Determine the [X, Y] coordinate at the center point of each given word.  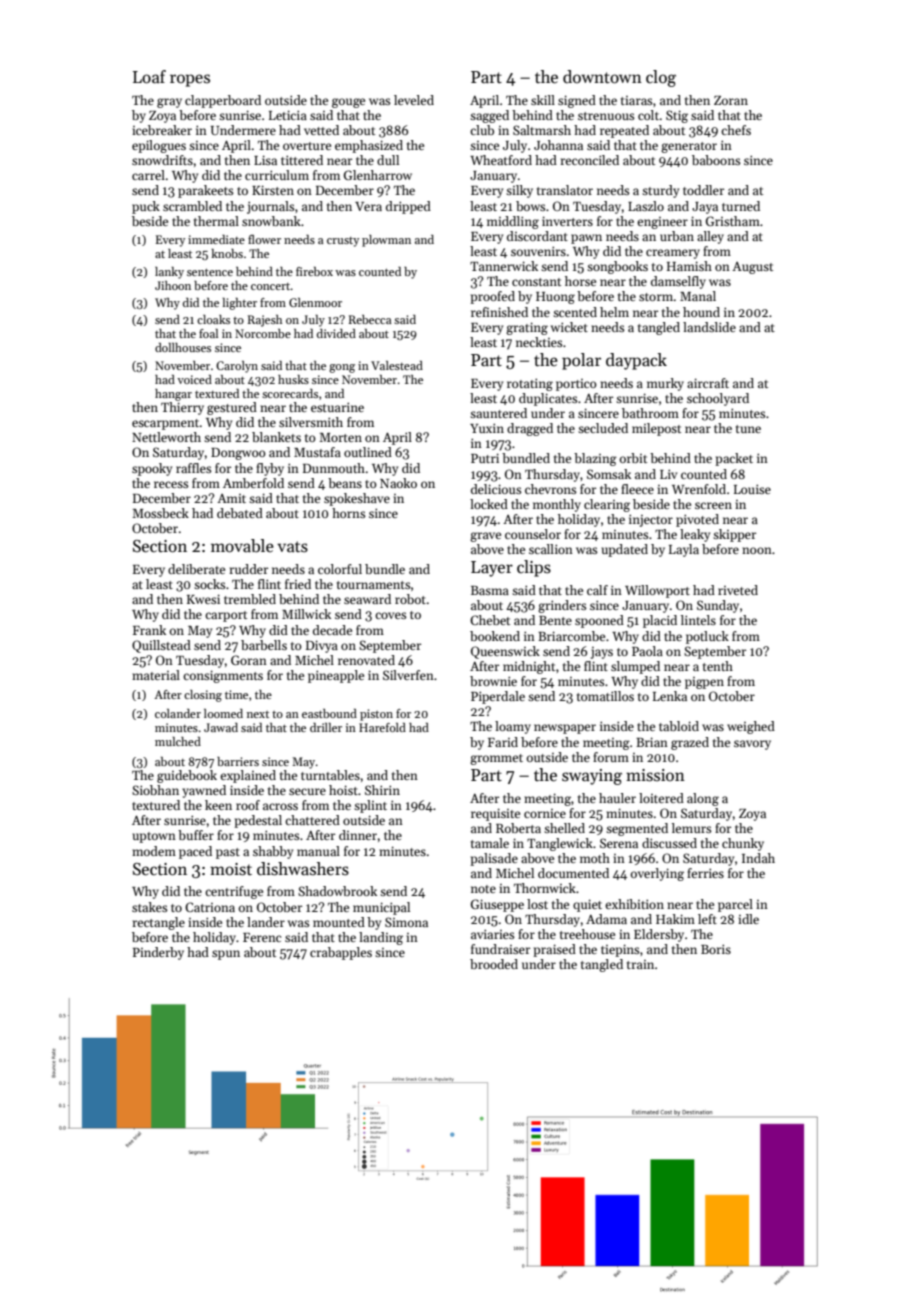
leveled [414, 100]
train [640, 964]
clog [661, 78]
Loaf [149, 77]
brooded [494, 964]
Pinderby [158, 953]
